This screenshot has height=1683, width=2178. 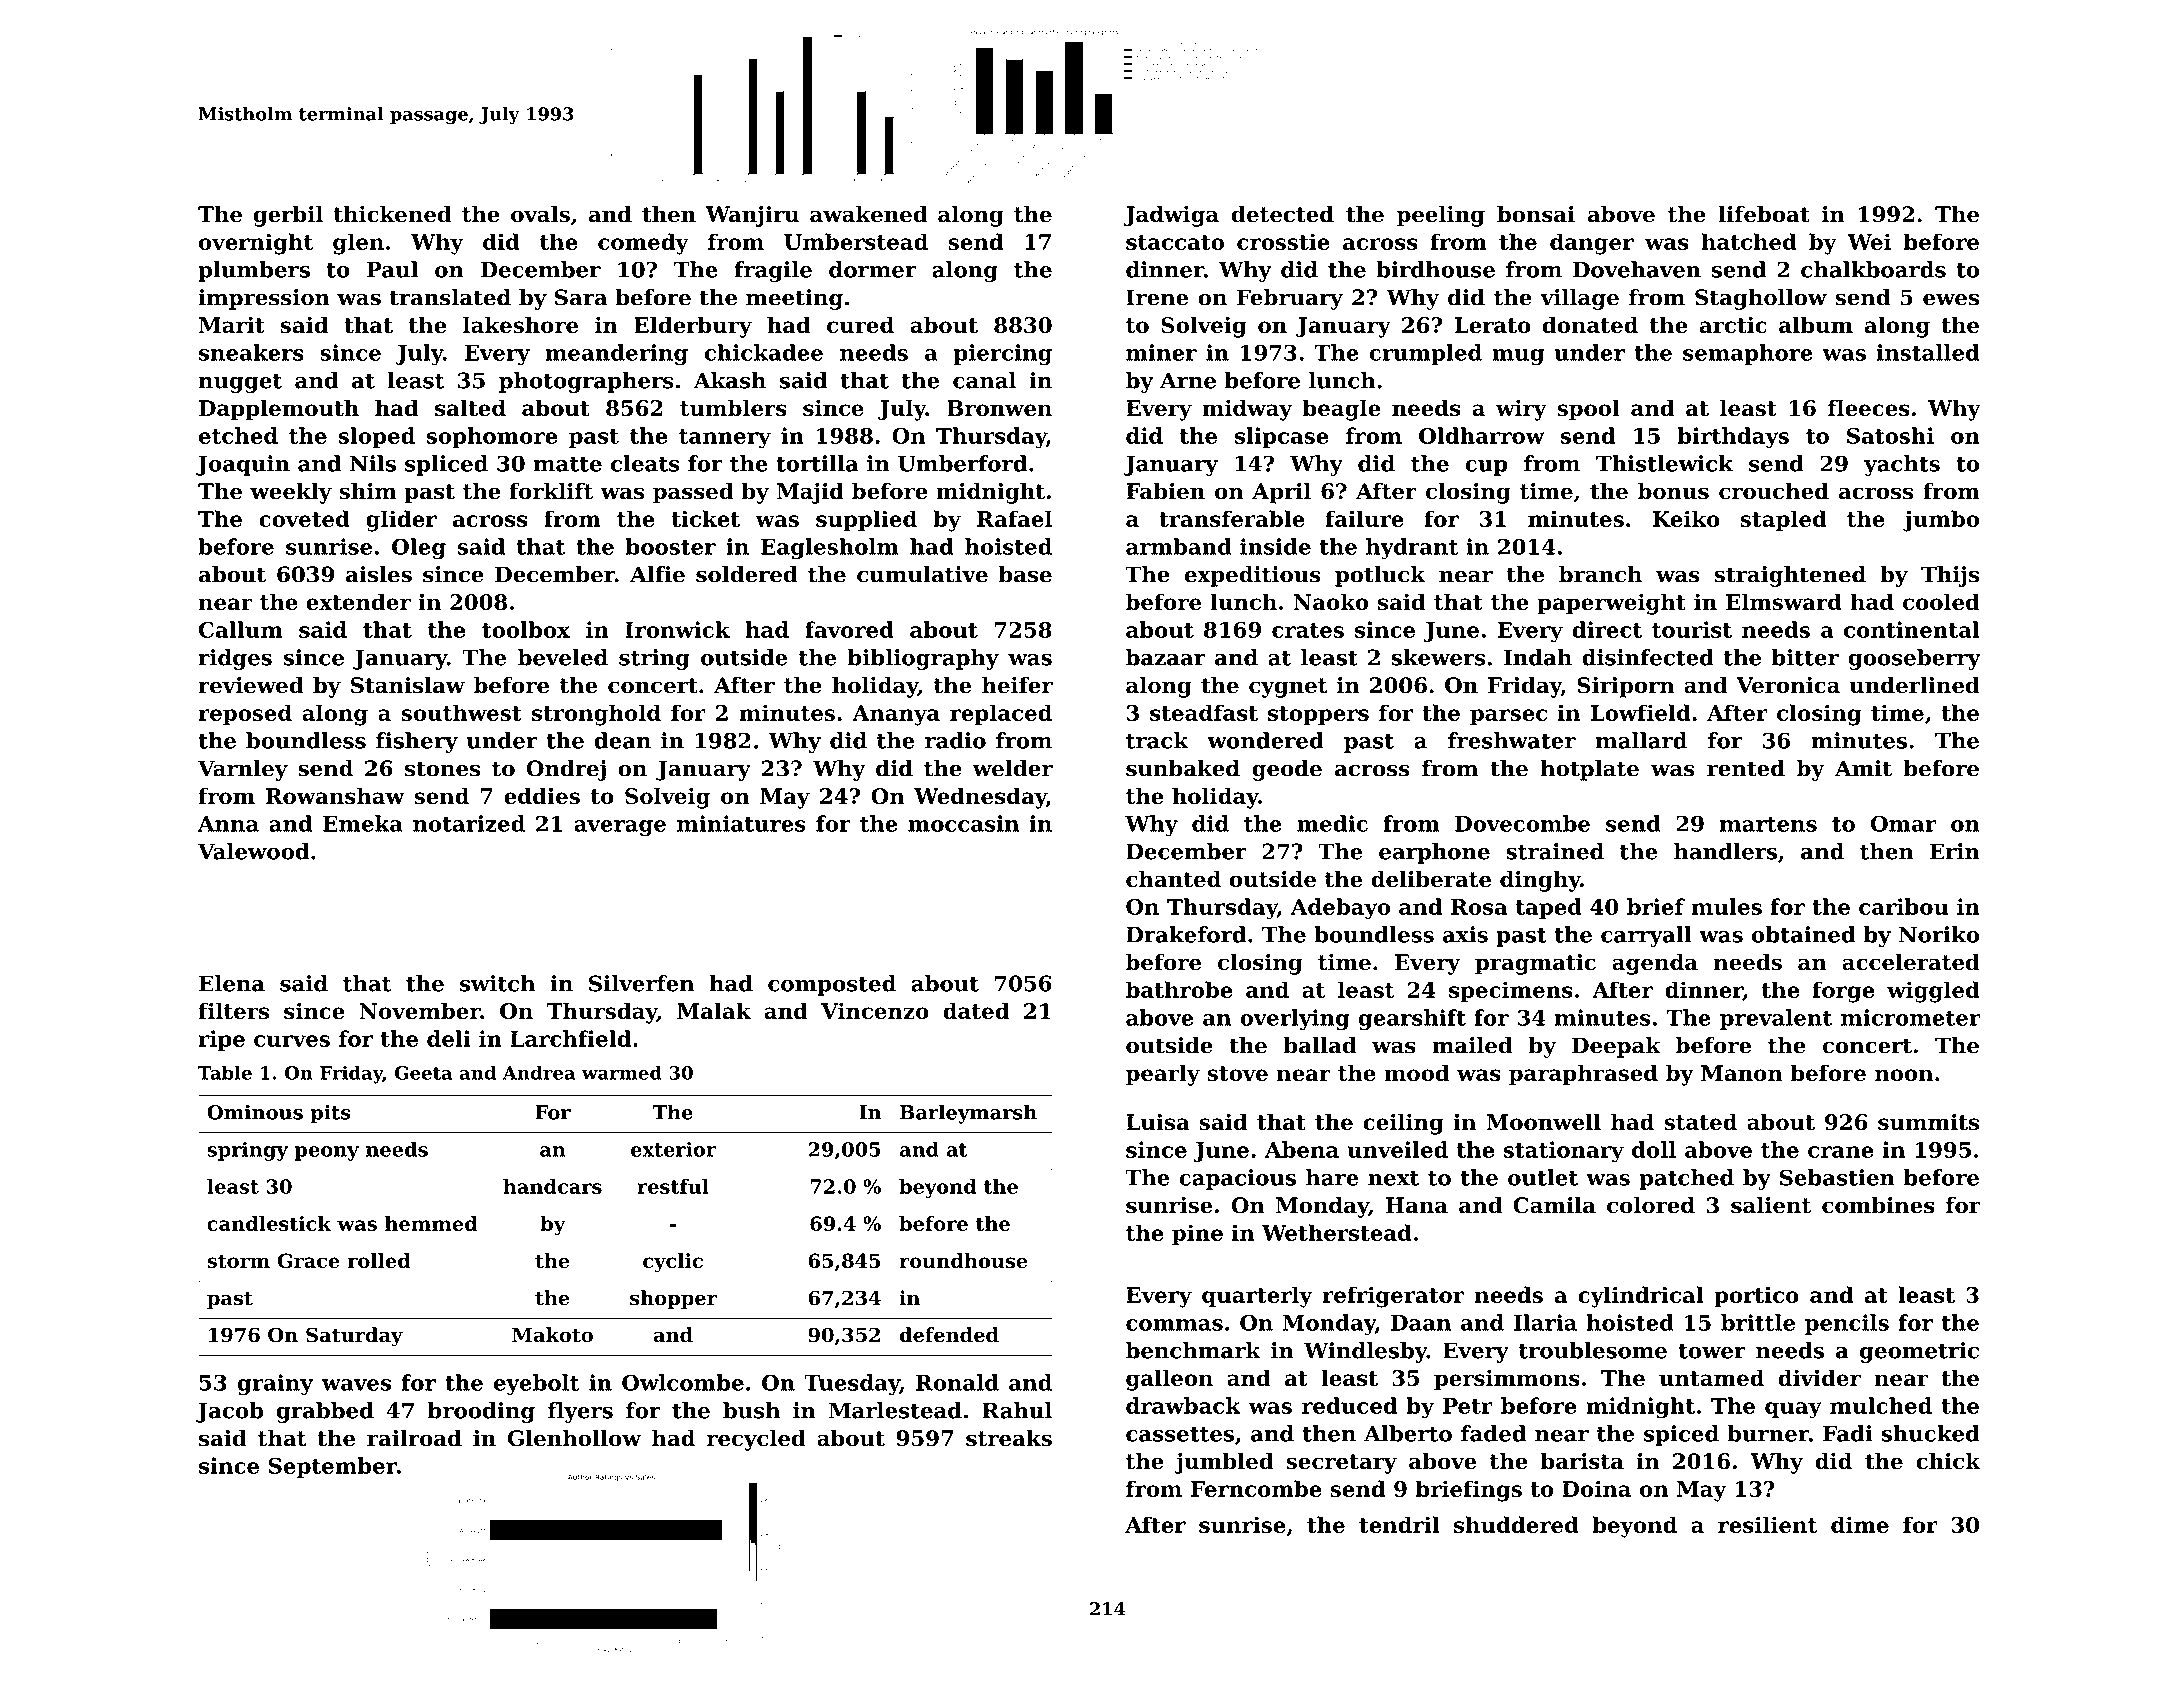 I want to click on caribou, so click(x=1903, y=906).
